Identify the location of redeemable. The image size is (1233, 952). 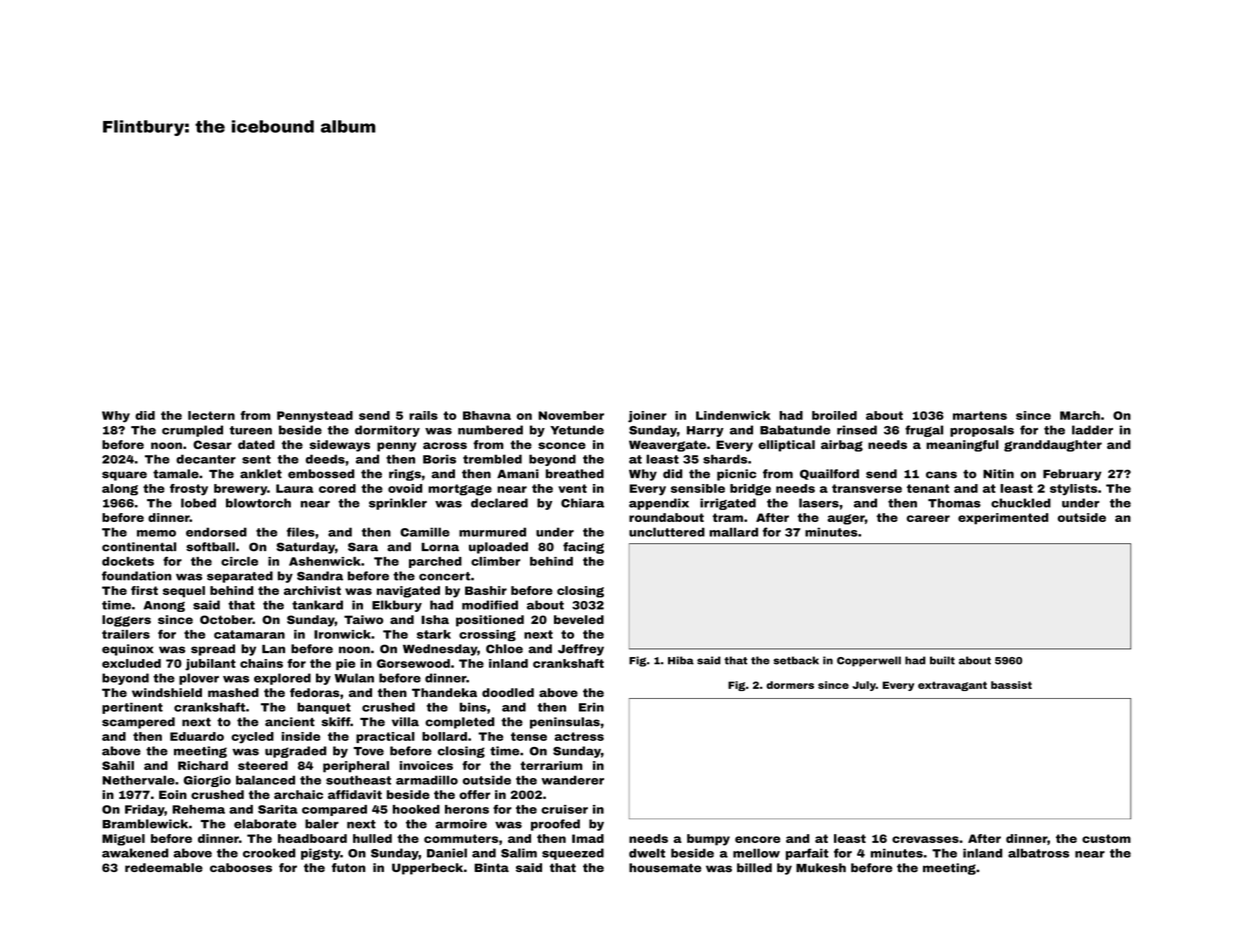
(164, 867).
